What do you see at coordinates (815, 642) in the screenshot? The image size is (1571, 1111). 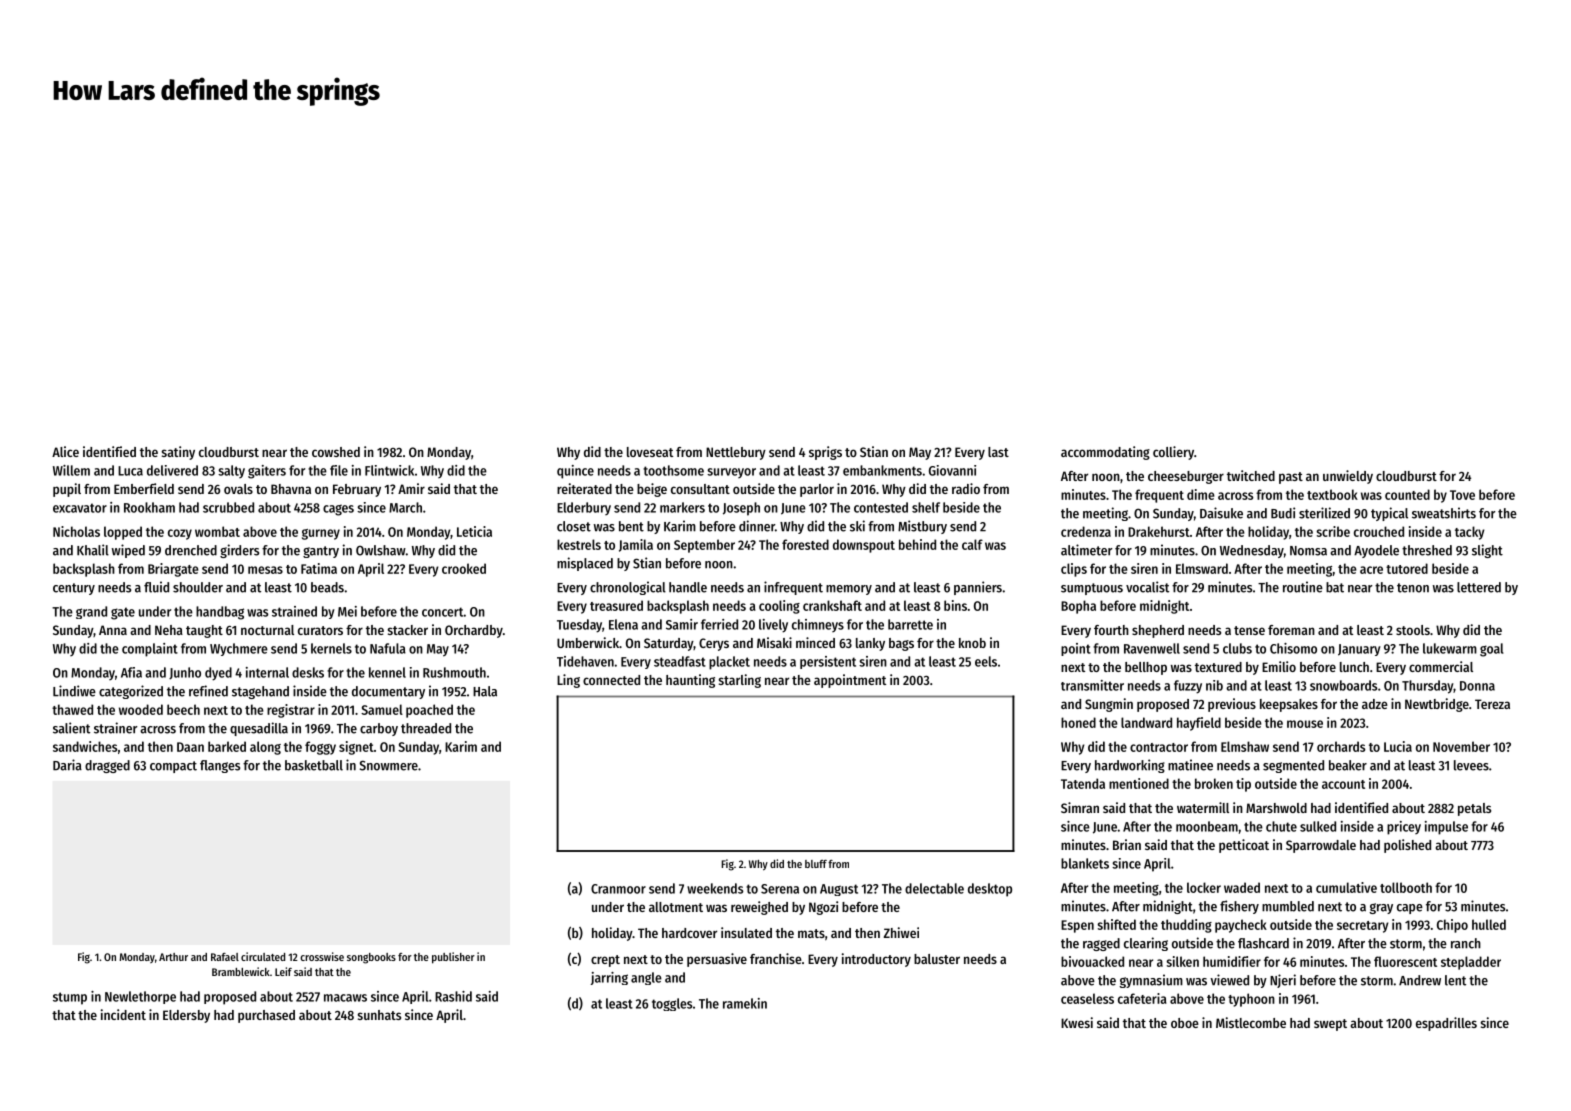 I see `minced` at bounding box center [815, 642].
